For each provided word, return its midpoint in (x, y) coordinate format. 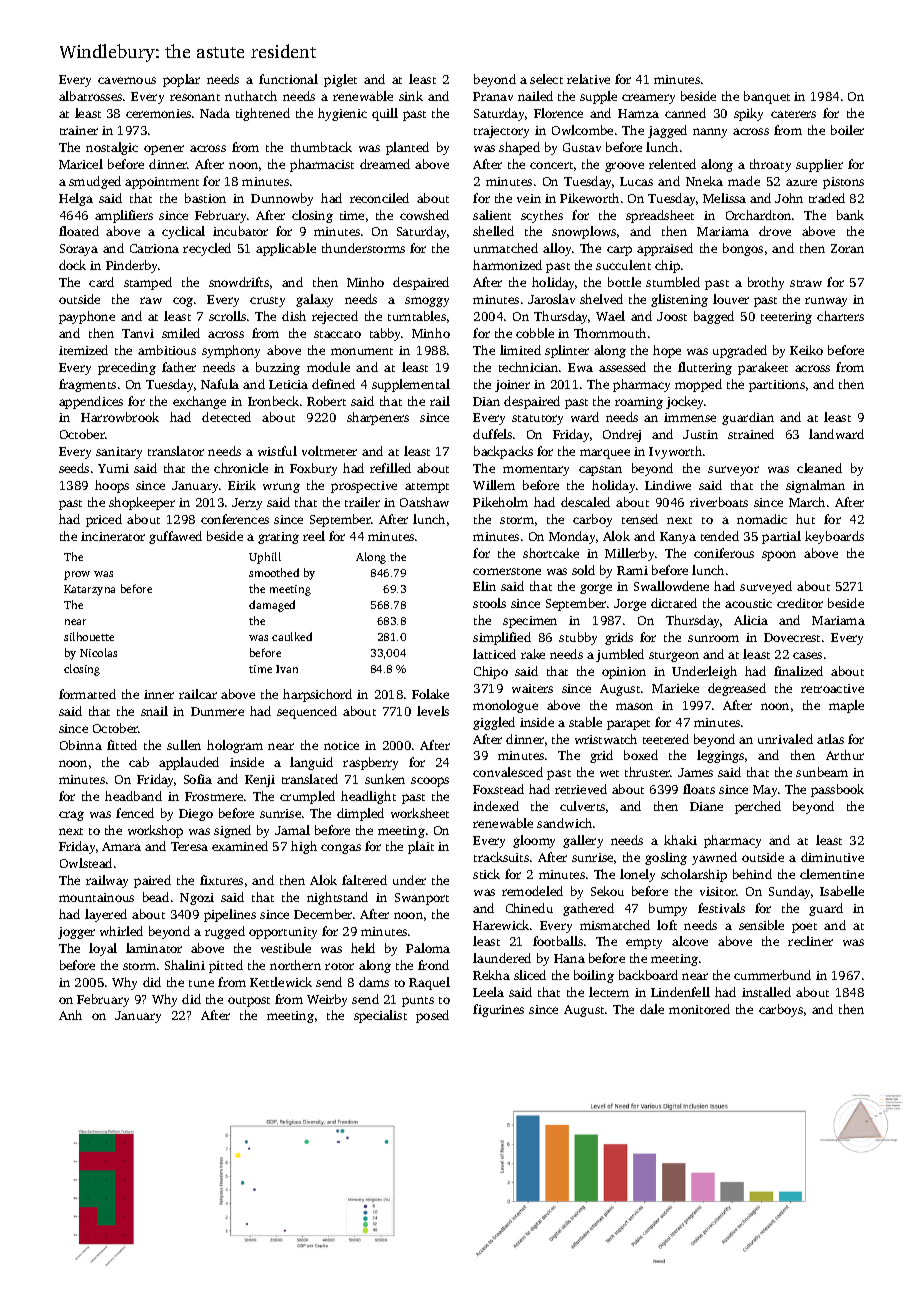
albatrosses (90, 96)
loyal (103, 949)
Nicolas (98, 652)
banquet (767, 97)
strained (751, 434)
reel (314, 536)
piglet (340, 80)
